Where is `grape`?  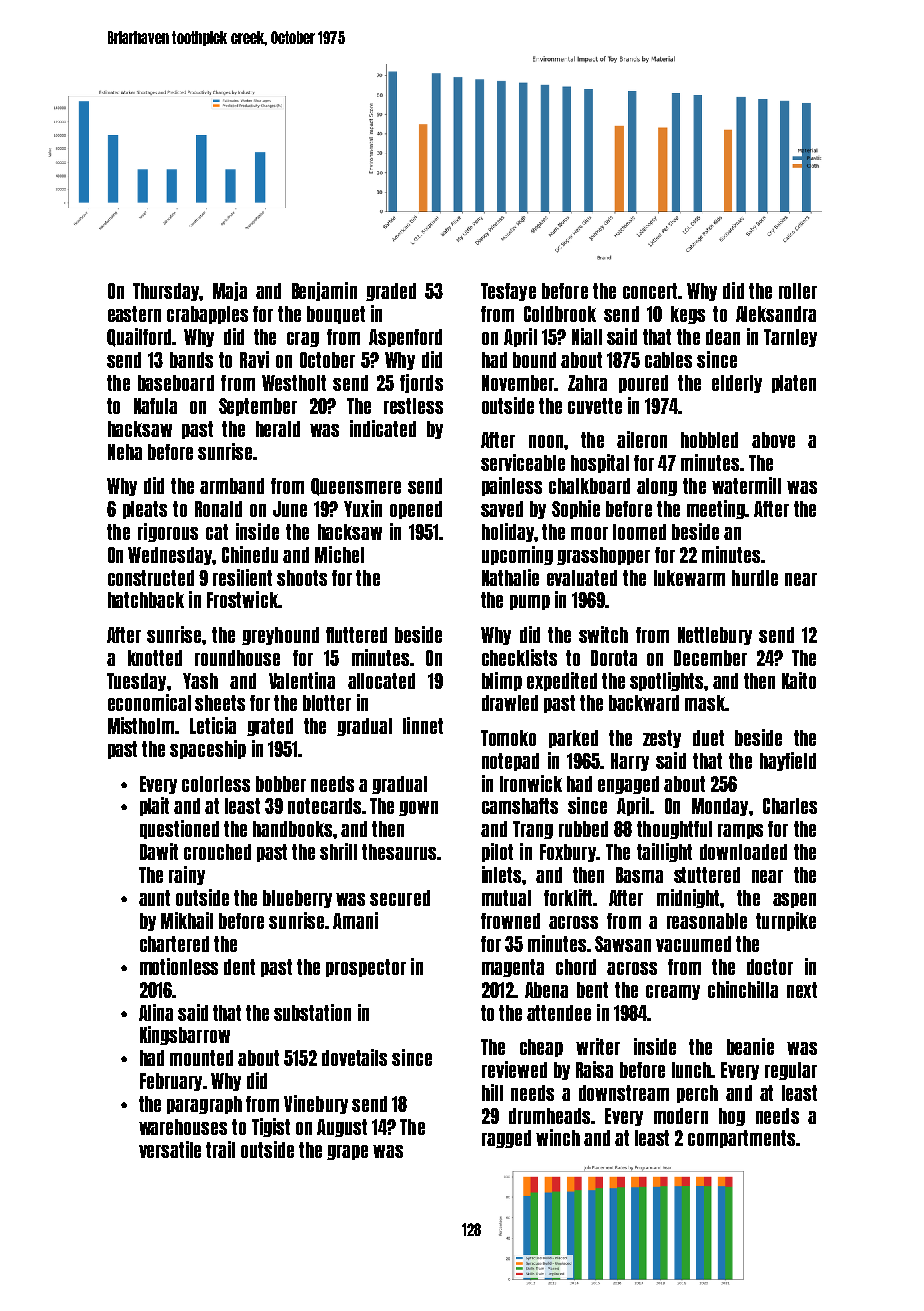 grape is located at coordinates (347, 1152).
